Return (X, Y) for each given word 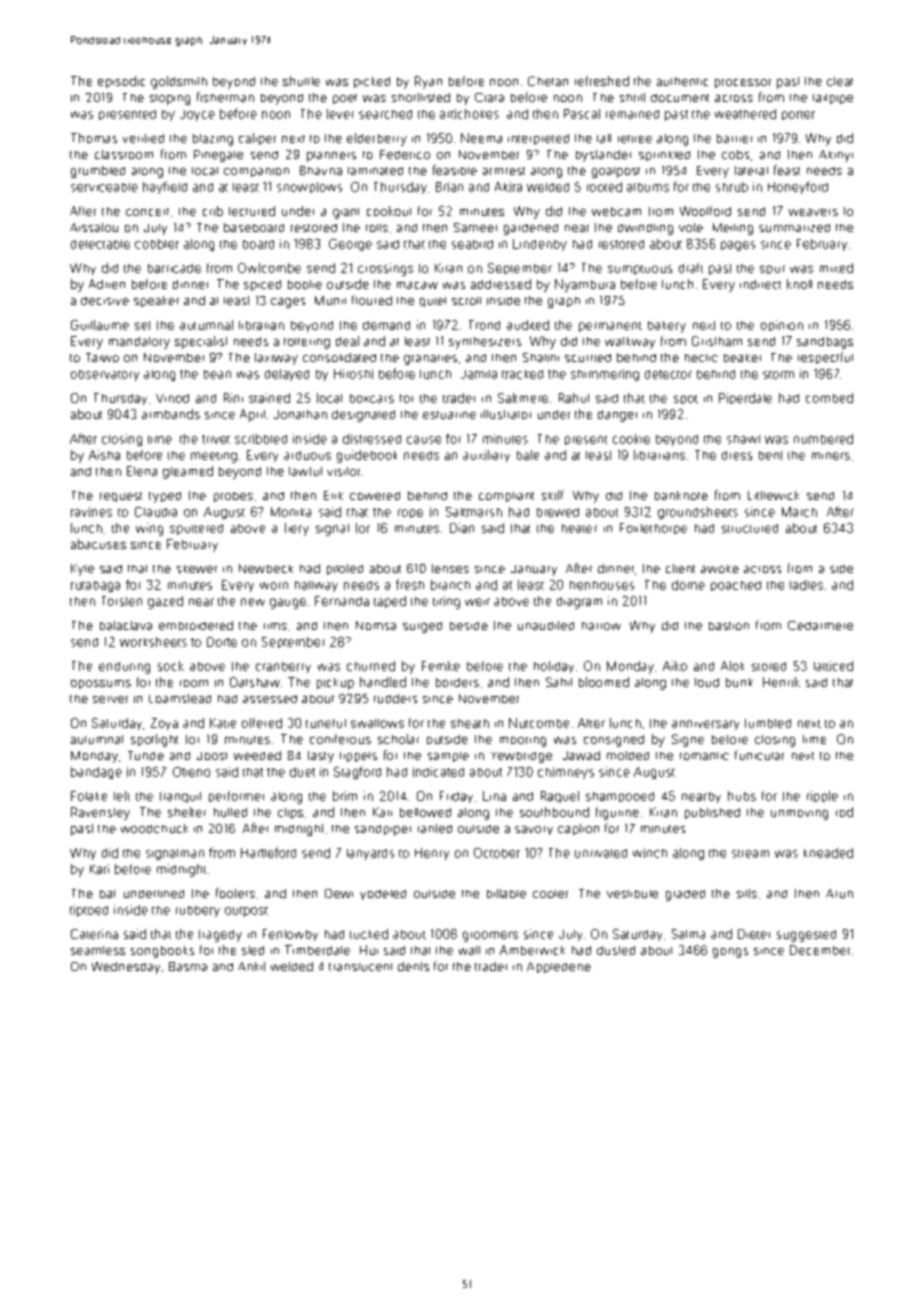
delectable (100, 244)
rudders (395, 698)
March (799, 512)
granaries (430, 360)
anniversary (705, 725)
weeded (257, 755)
